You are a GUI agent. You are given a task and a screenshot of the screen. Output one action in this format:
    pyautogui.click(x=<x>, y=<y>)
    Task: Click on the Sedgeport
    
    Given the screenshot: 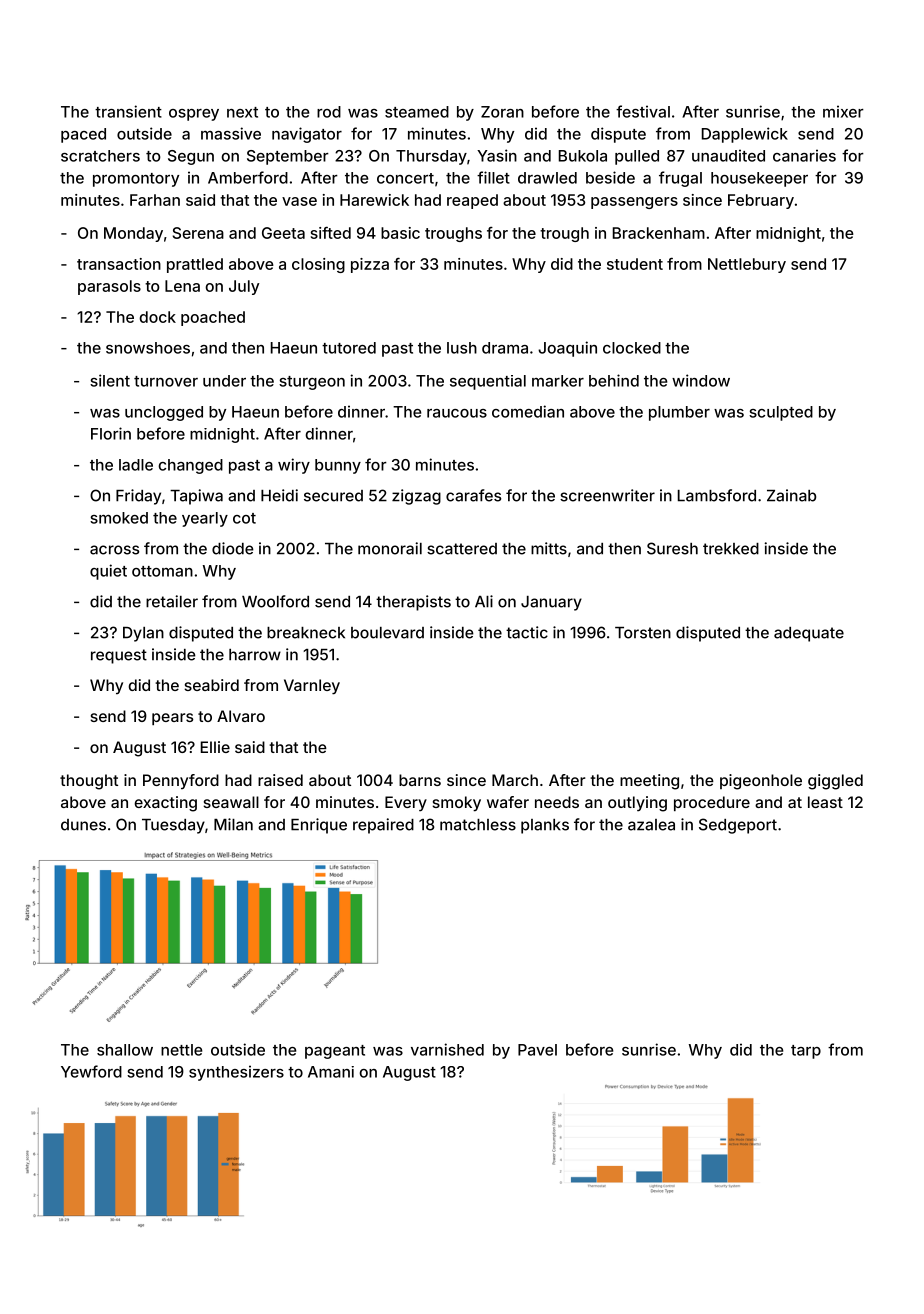 What is the action you would take?
    pyautogui.click(x=738, y=826)
